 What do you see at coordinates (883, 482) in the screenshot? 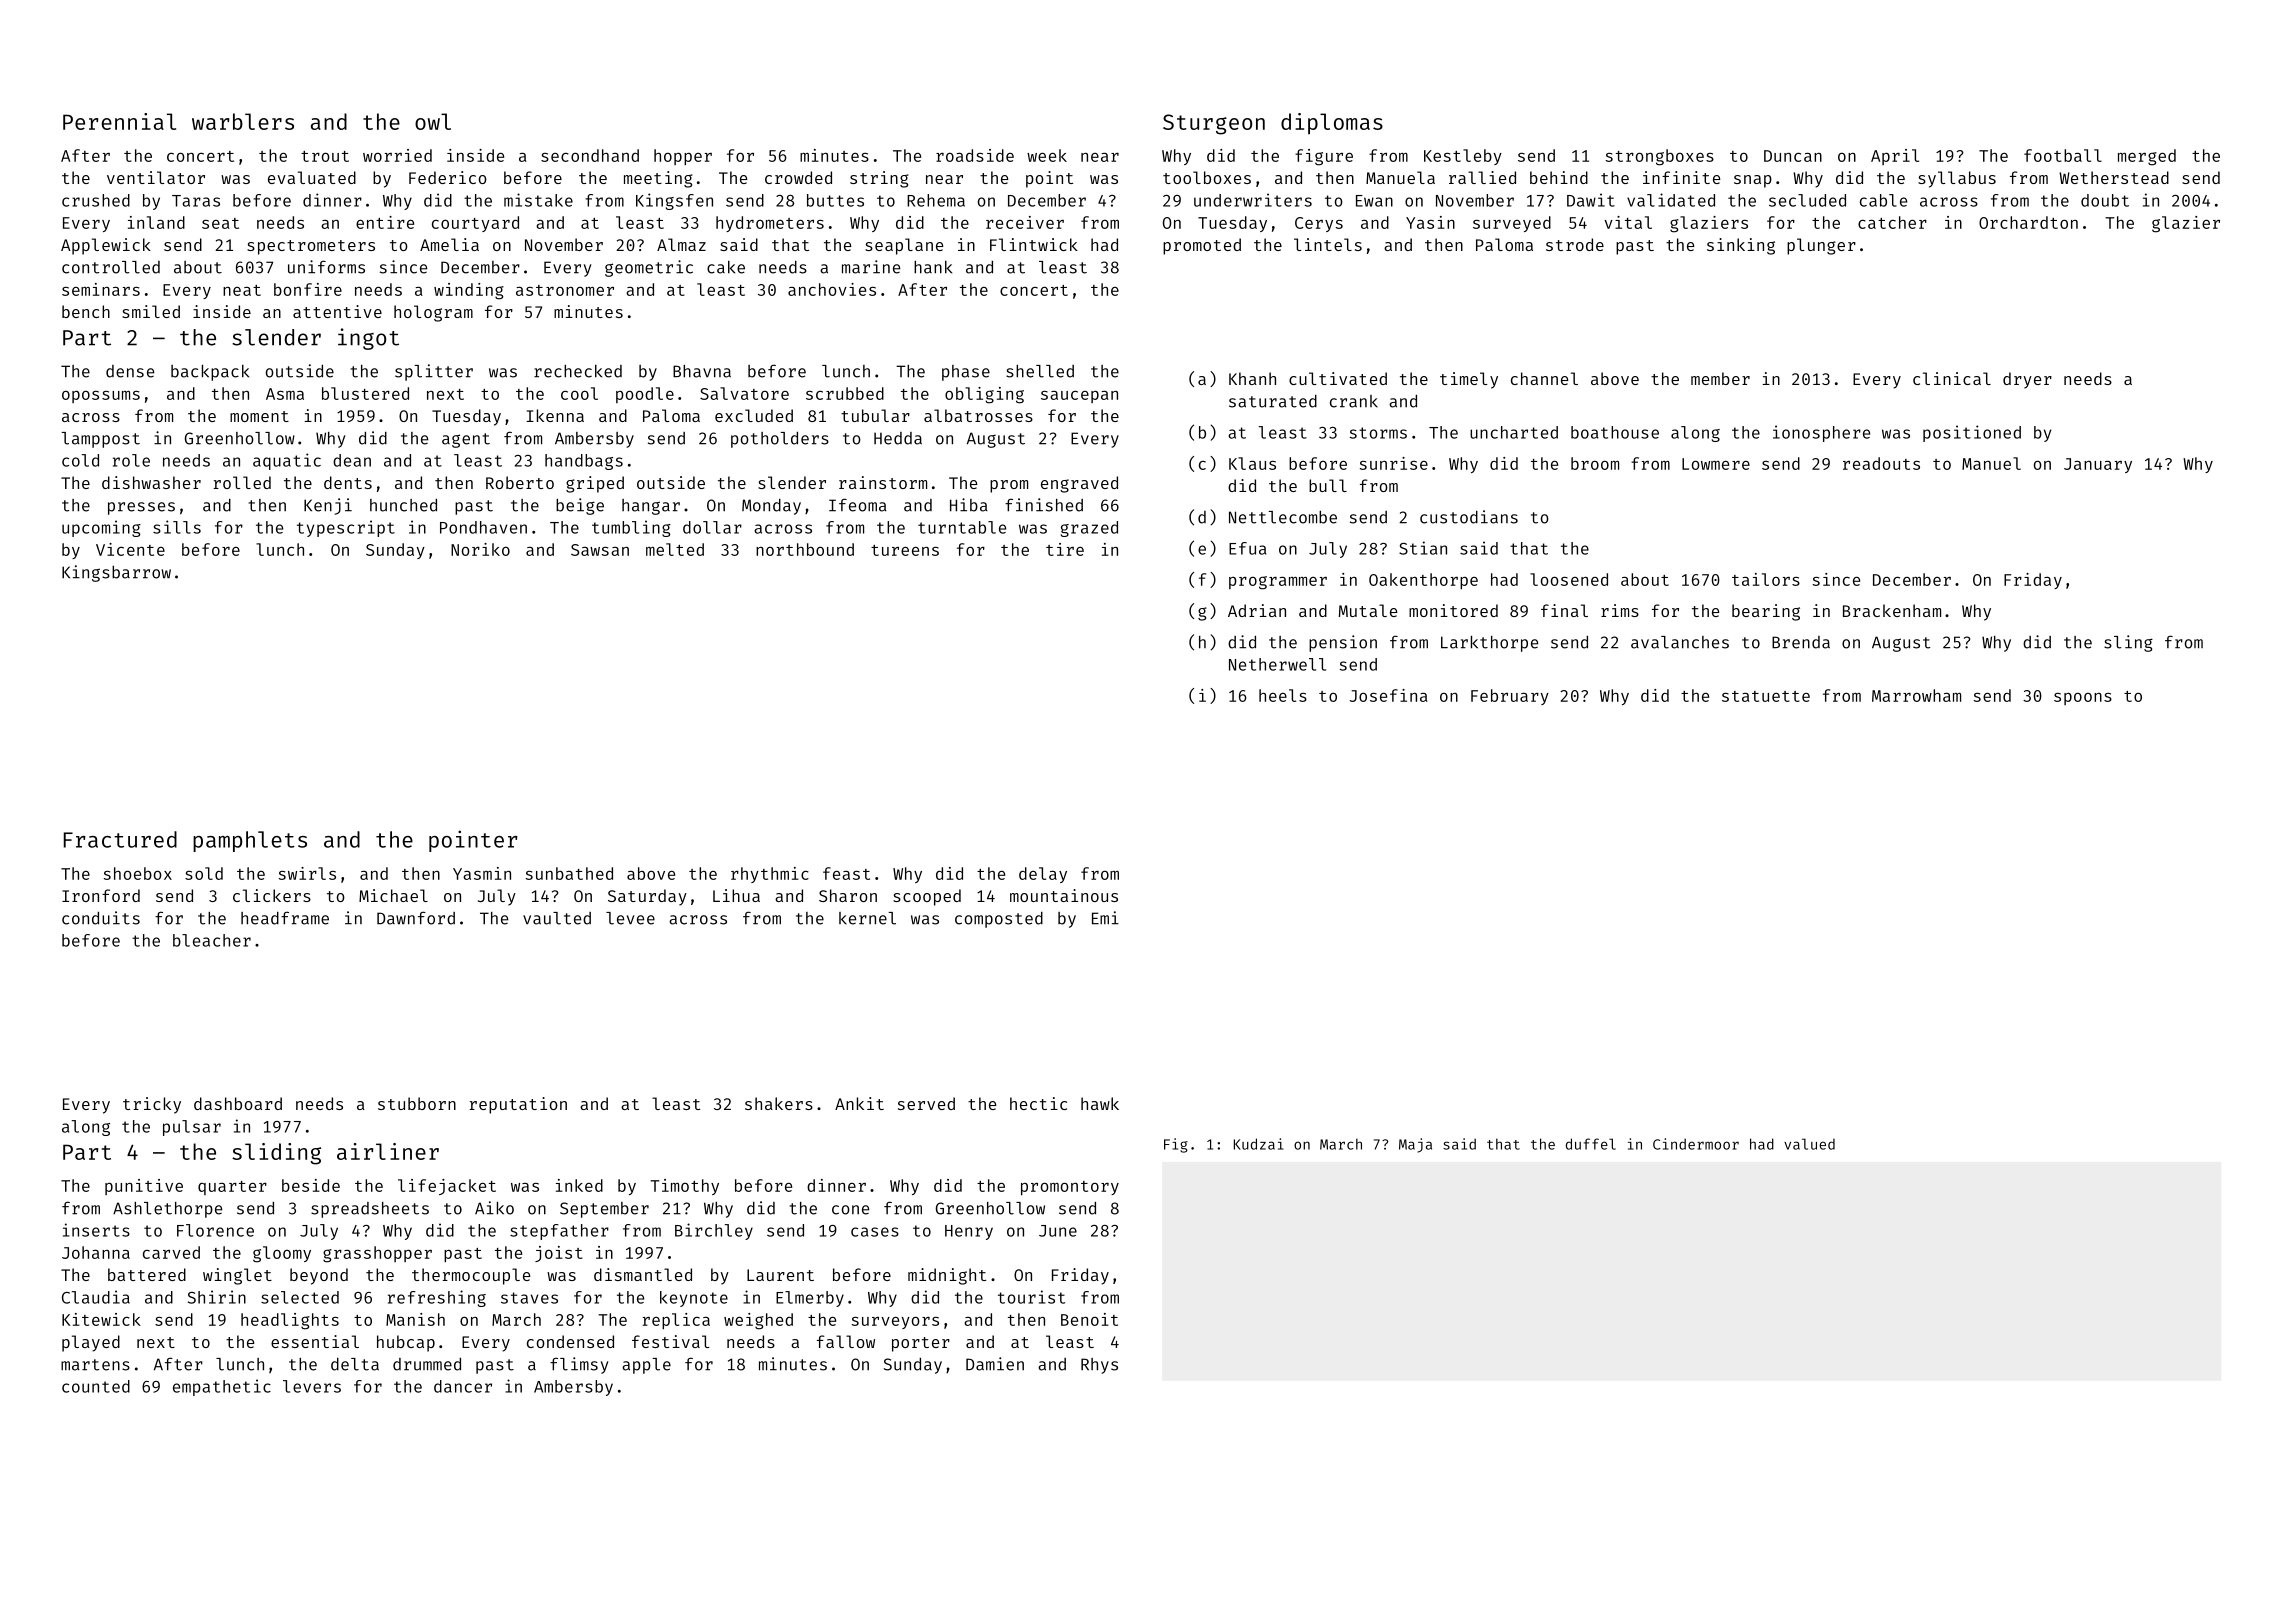
I see `rainstorm` at bounding box center [883, 482].
